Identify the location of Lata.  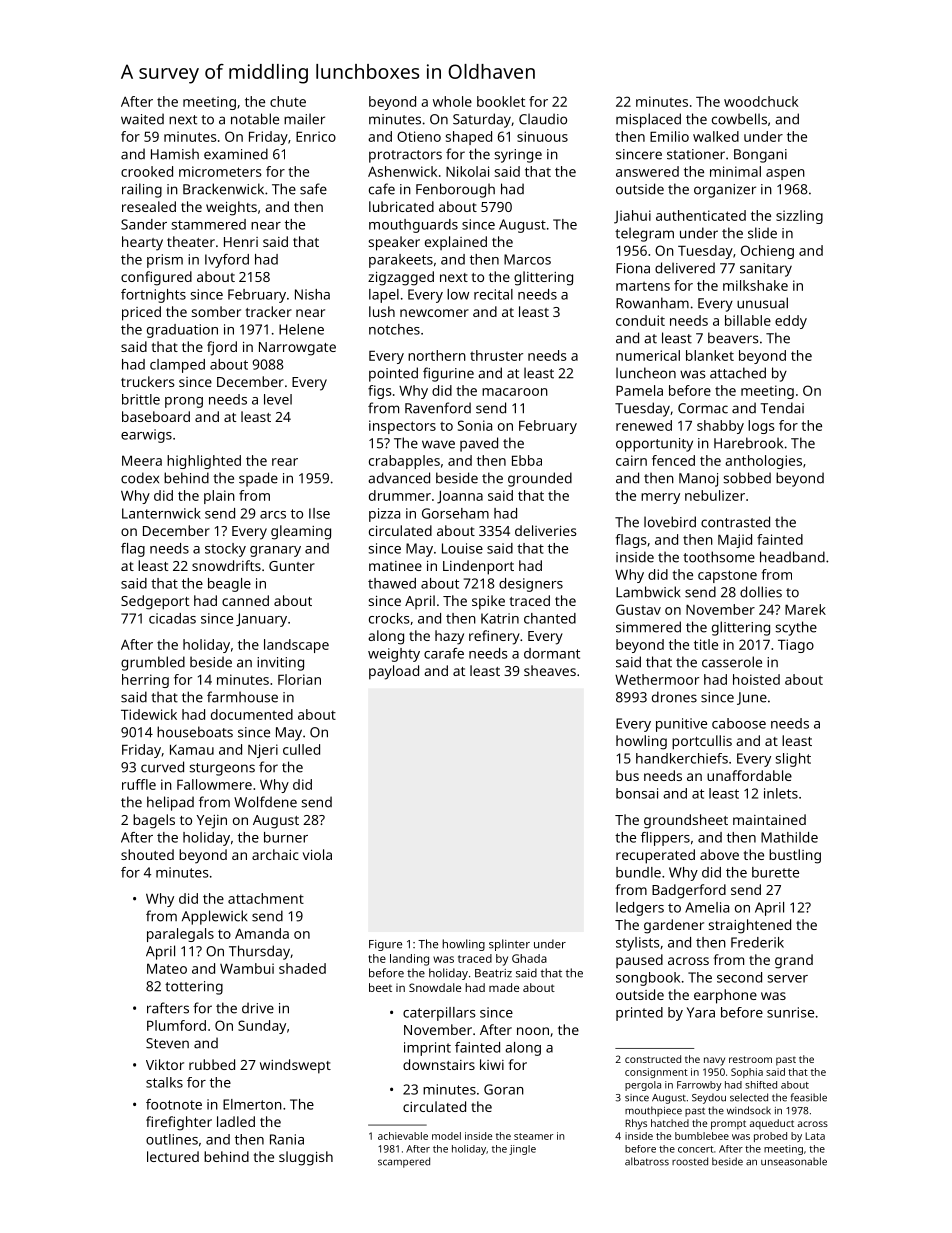
(815, 1136).
